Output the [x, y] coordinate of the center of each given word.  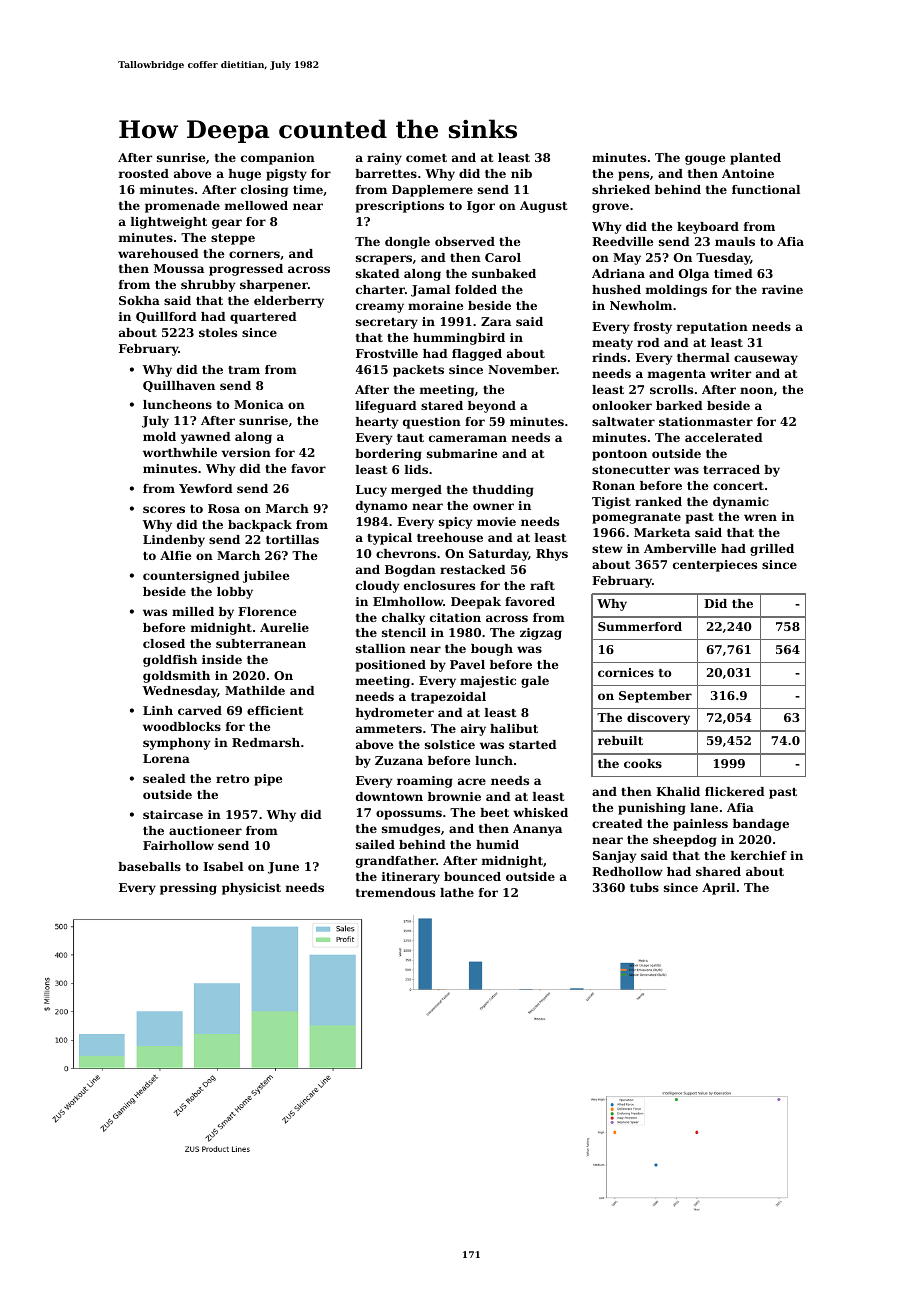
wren [760, 517]
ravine [782, 289]
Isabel [223, 866]
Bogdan [410, 571]
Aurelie [284, 627]
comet [426, 158]
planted [755, 159]
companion [278, 159]
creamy [380, 308]
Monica [259, 404]
